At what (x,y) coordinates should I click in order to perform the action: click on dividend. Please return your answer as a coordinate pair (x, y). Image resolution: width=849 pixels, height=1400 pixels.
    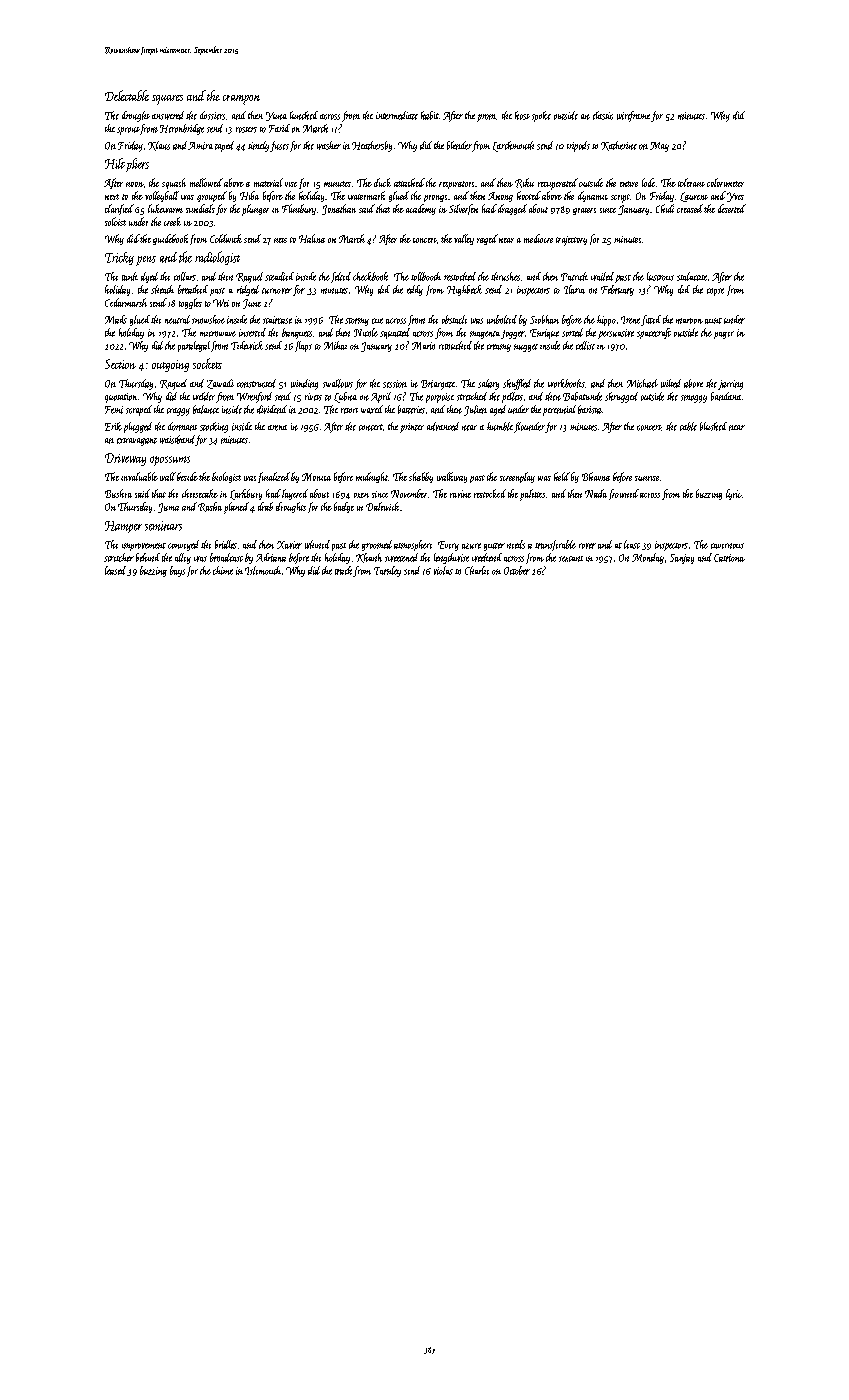
    Looking at the image, I should click on (272, 409).
